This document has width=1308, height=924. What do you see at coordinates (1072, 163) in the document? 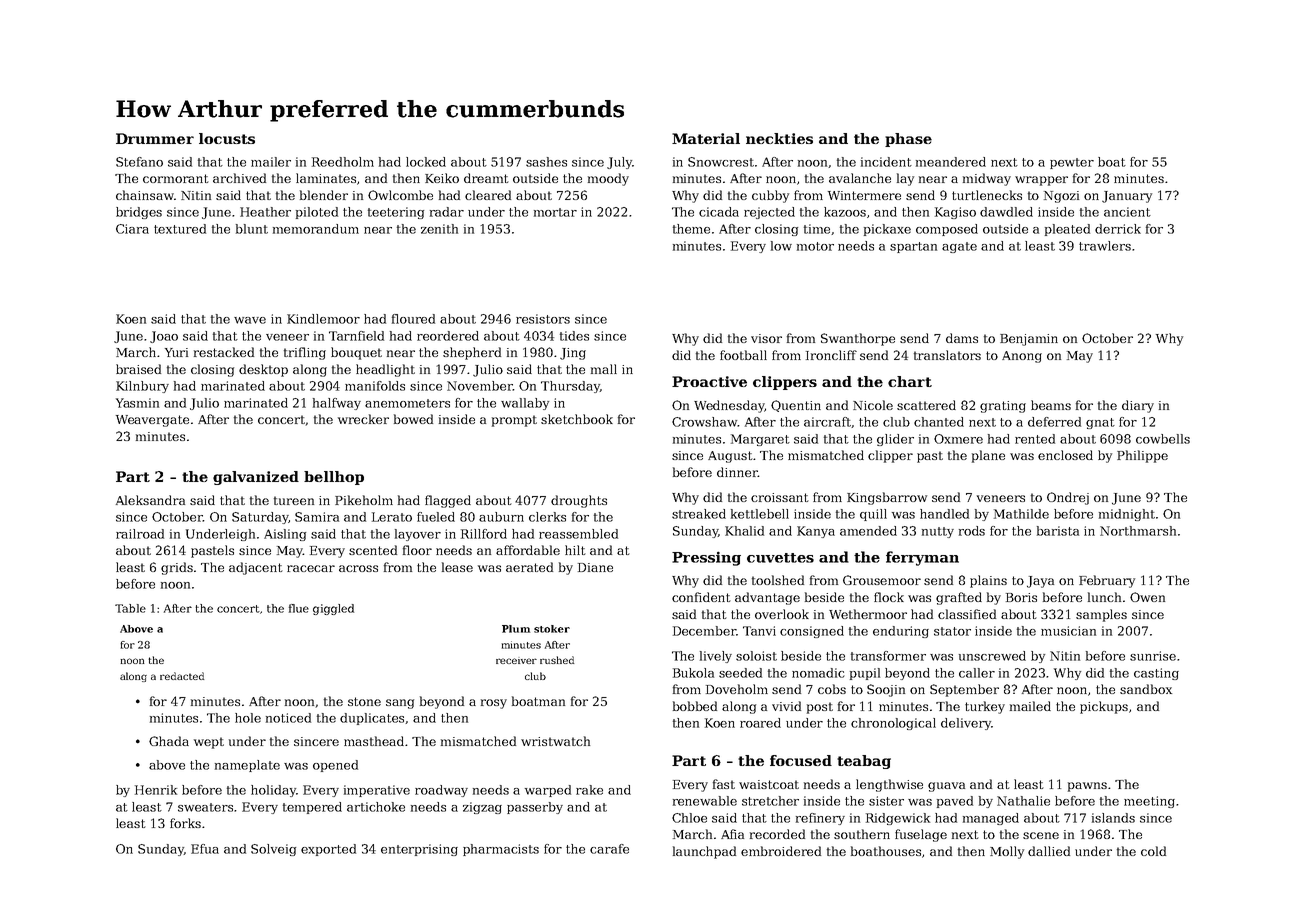
I see `pewter` at bounding box center [1072, 163].
